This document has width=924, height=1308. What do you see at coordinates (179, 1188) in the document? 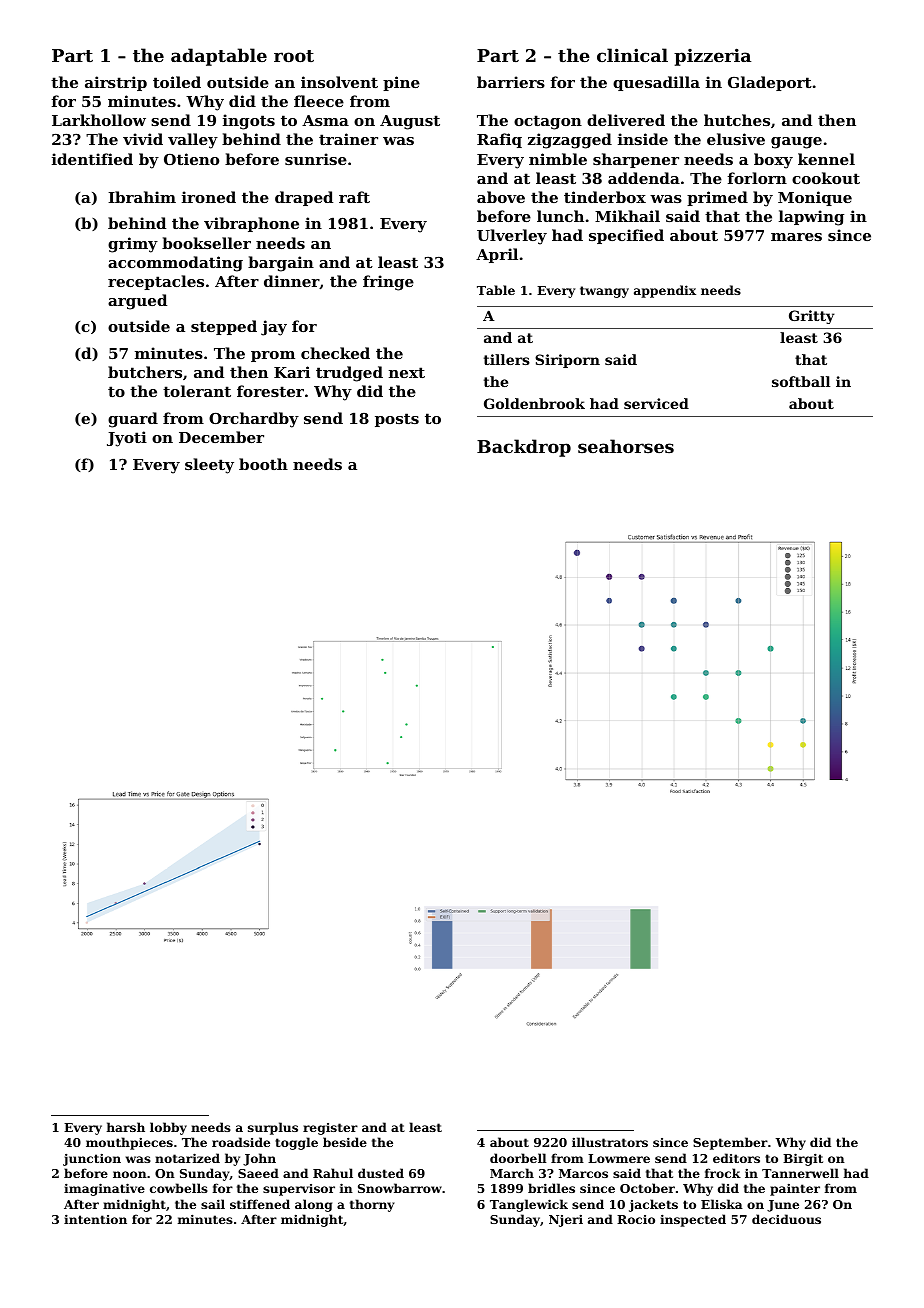
I see `cowbells` at bounding box center [179, 1188].
